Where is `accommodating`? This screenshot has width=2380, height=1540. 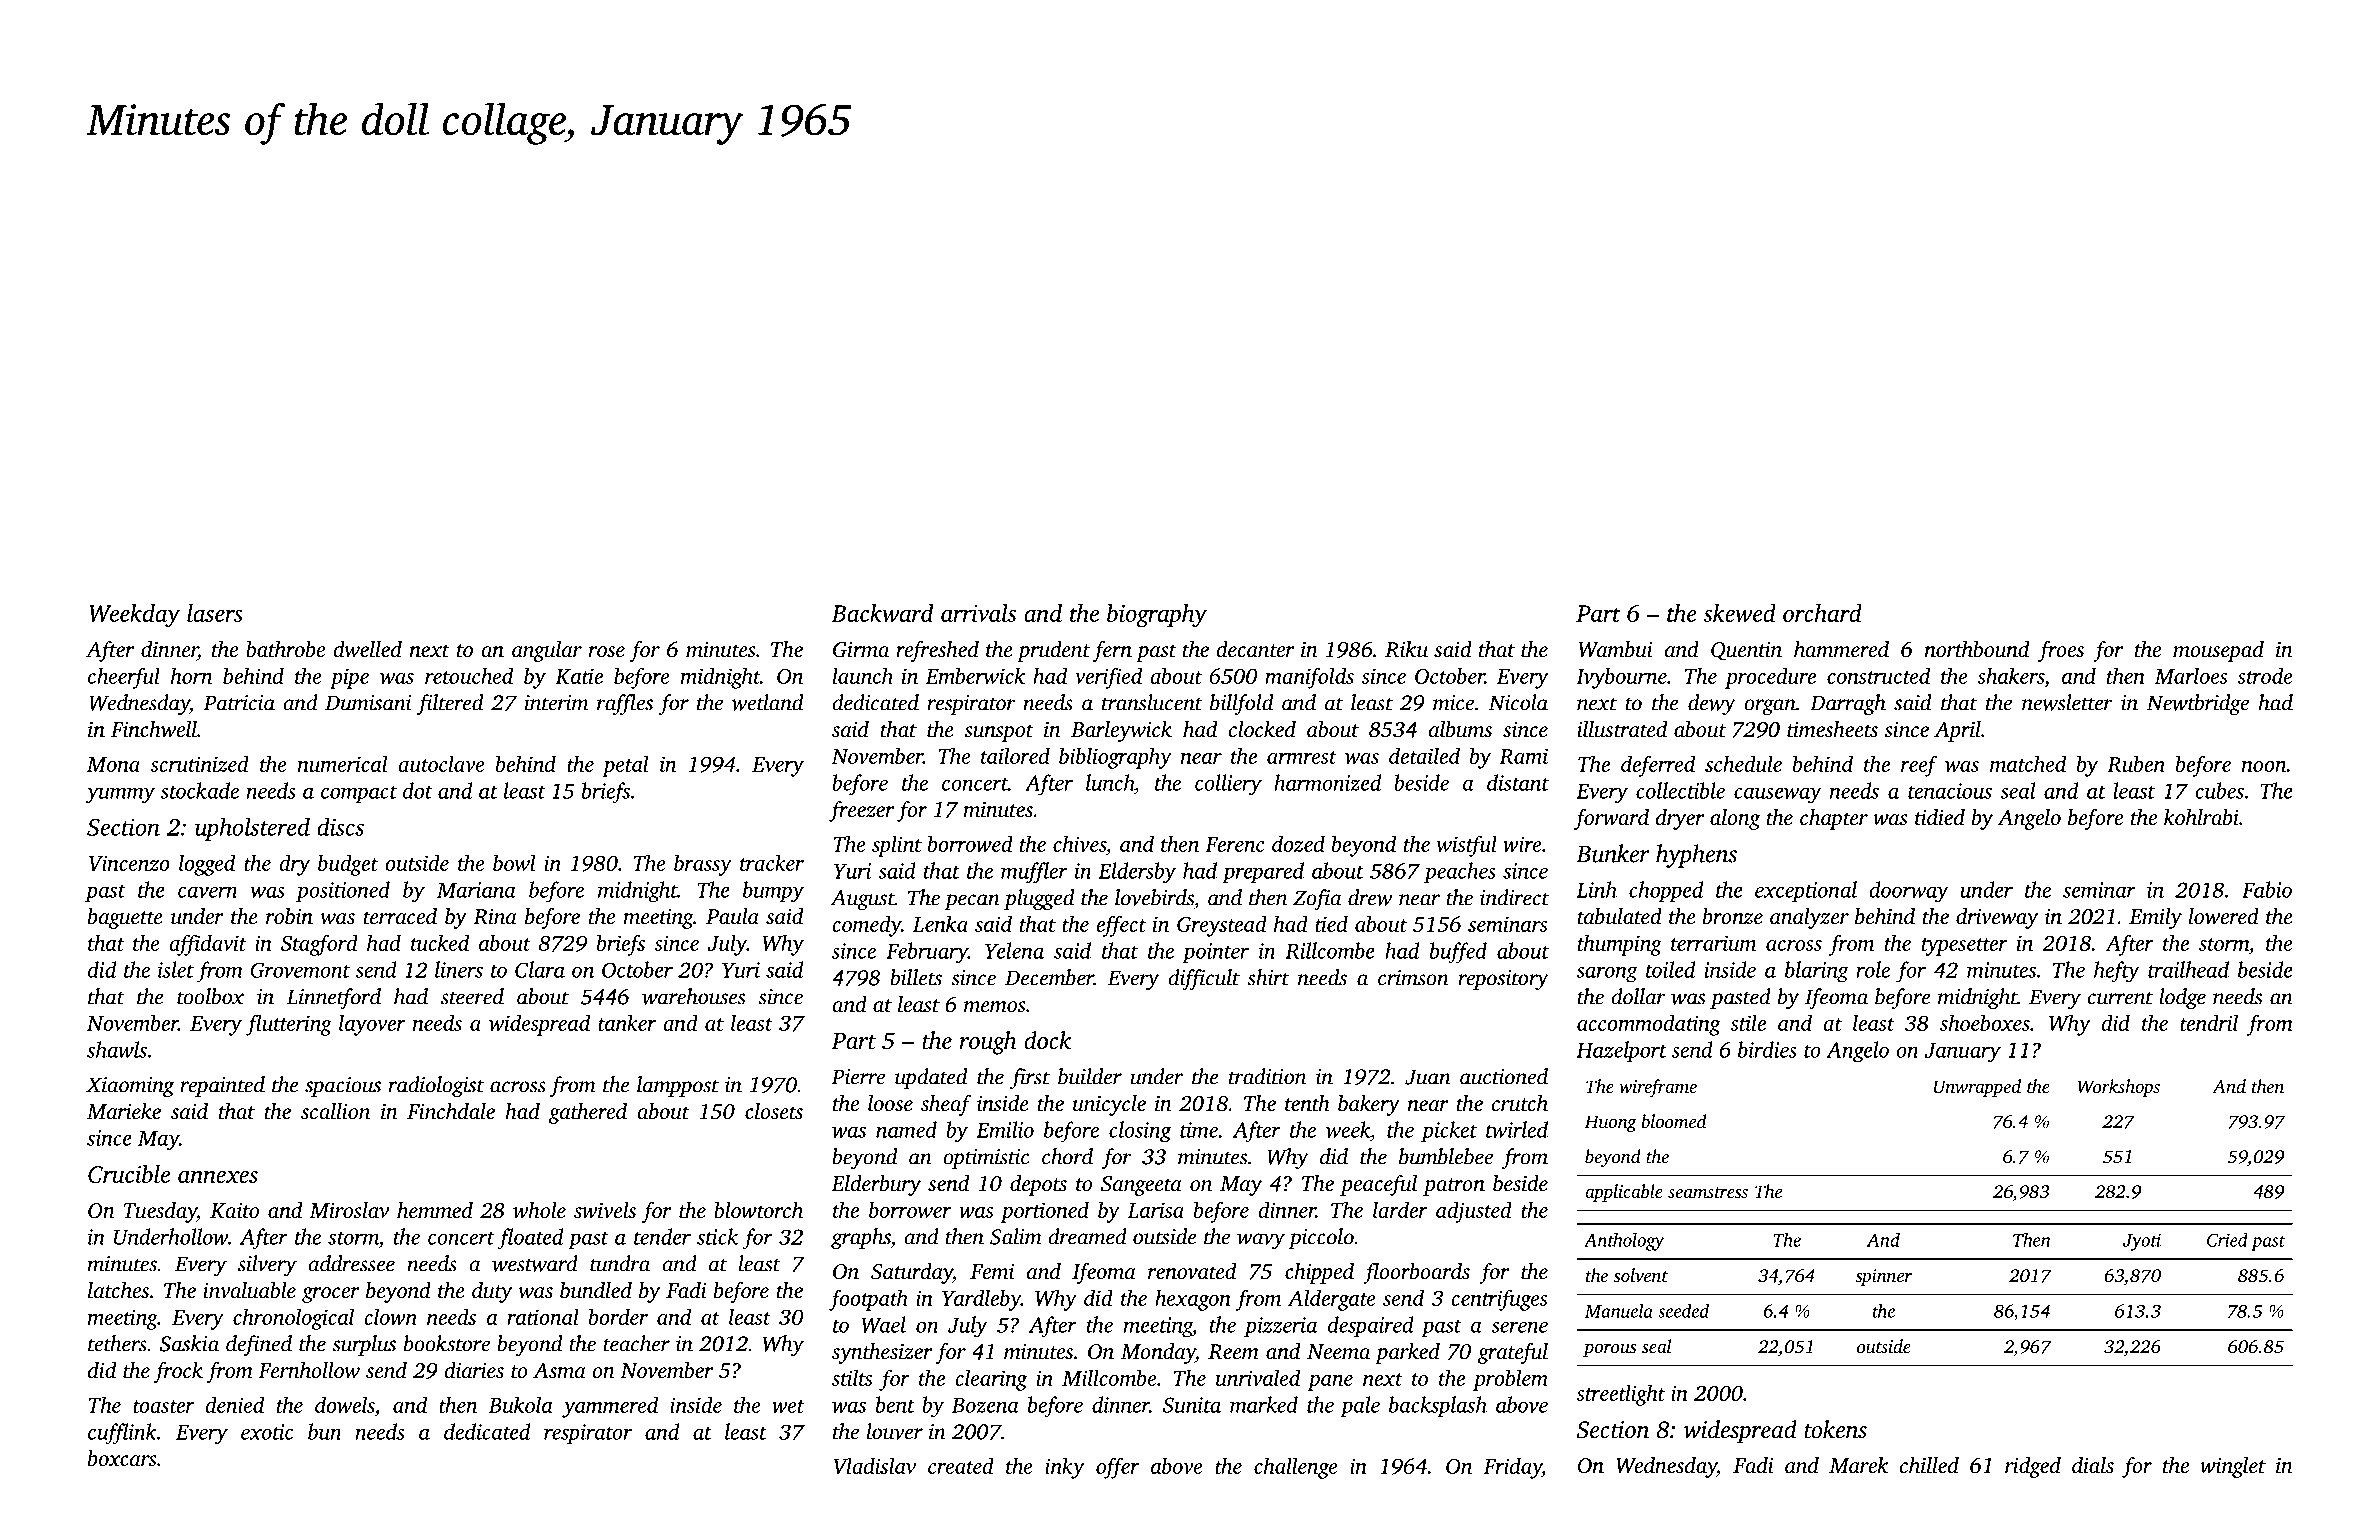
accommodating is located at coordinates (1649, 1025).
